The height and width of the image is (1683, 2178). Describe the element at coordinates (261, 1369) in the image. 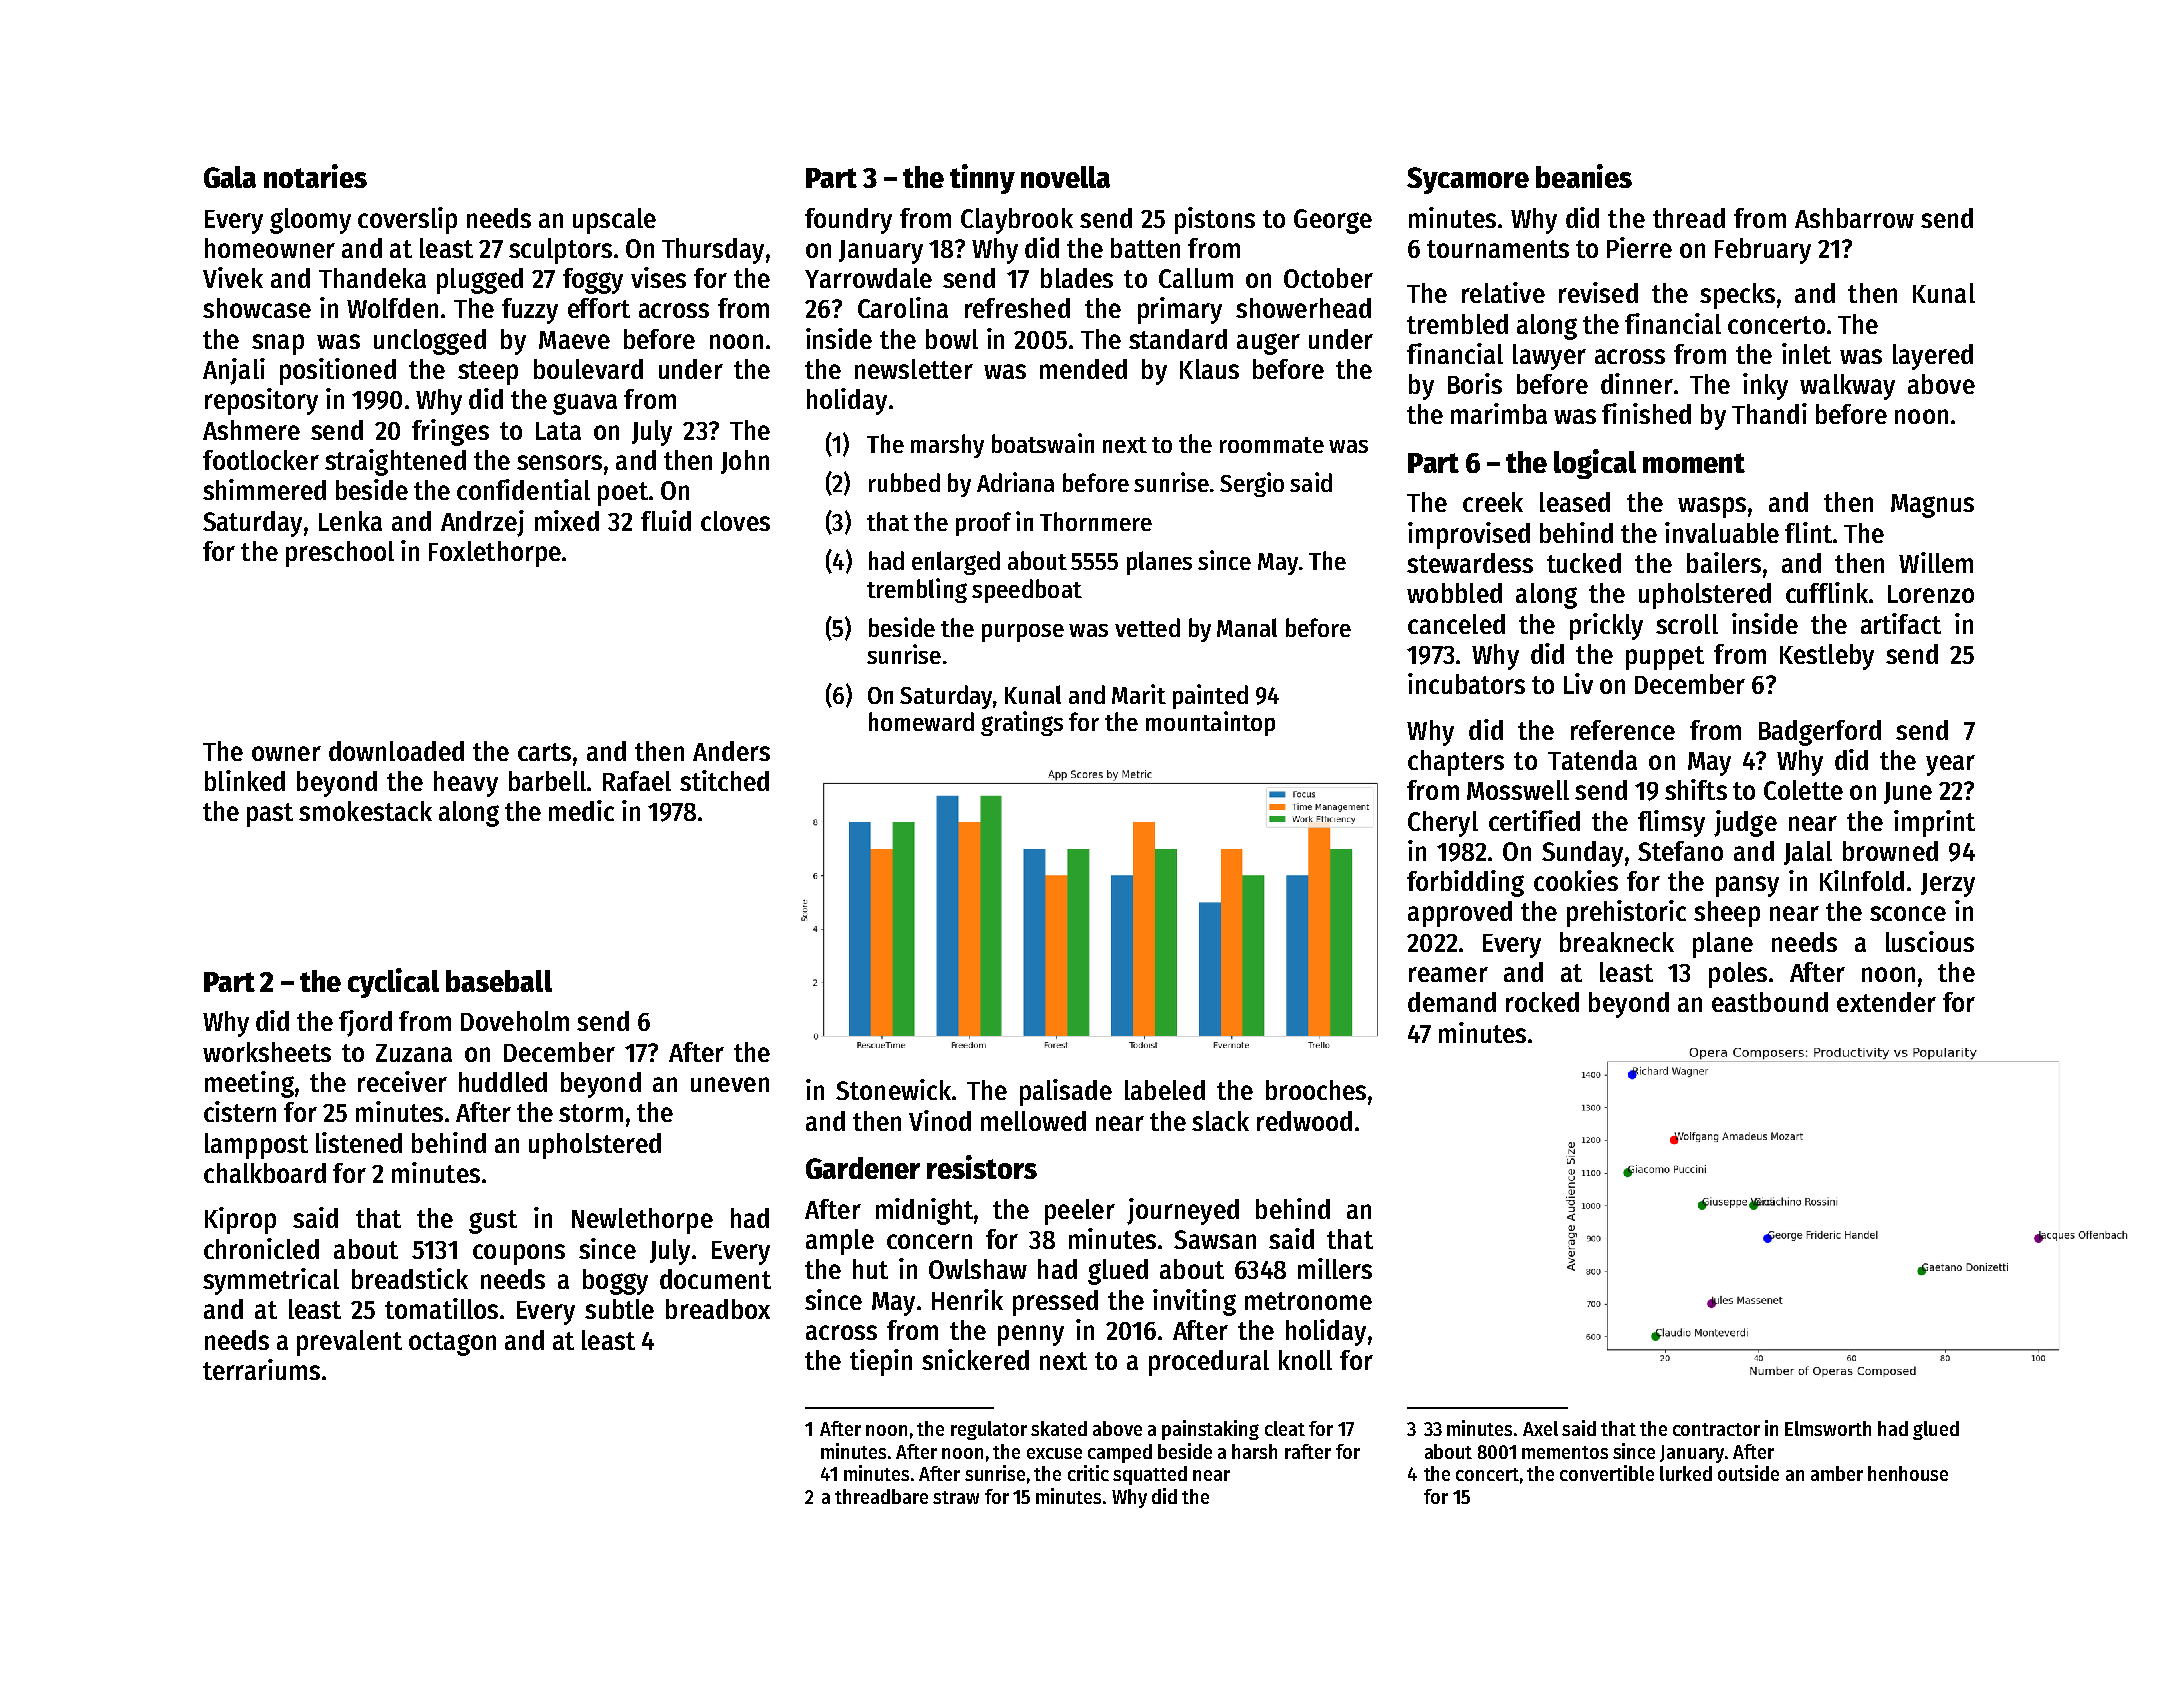

I see `terrariums` at that location.
